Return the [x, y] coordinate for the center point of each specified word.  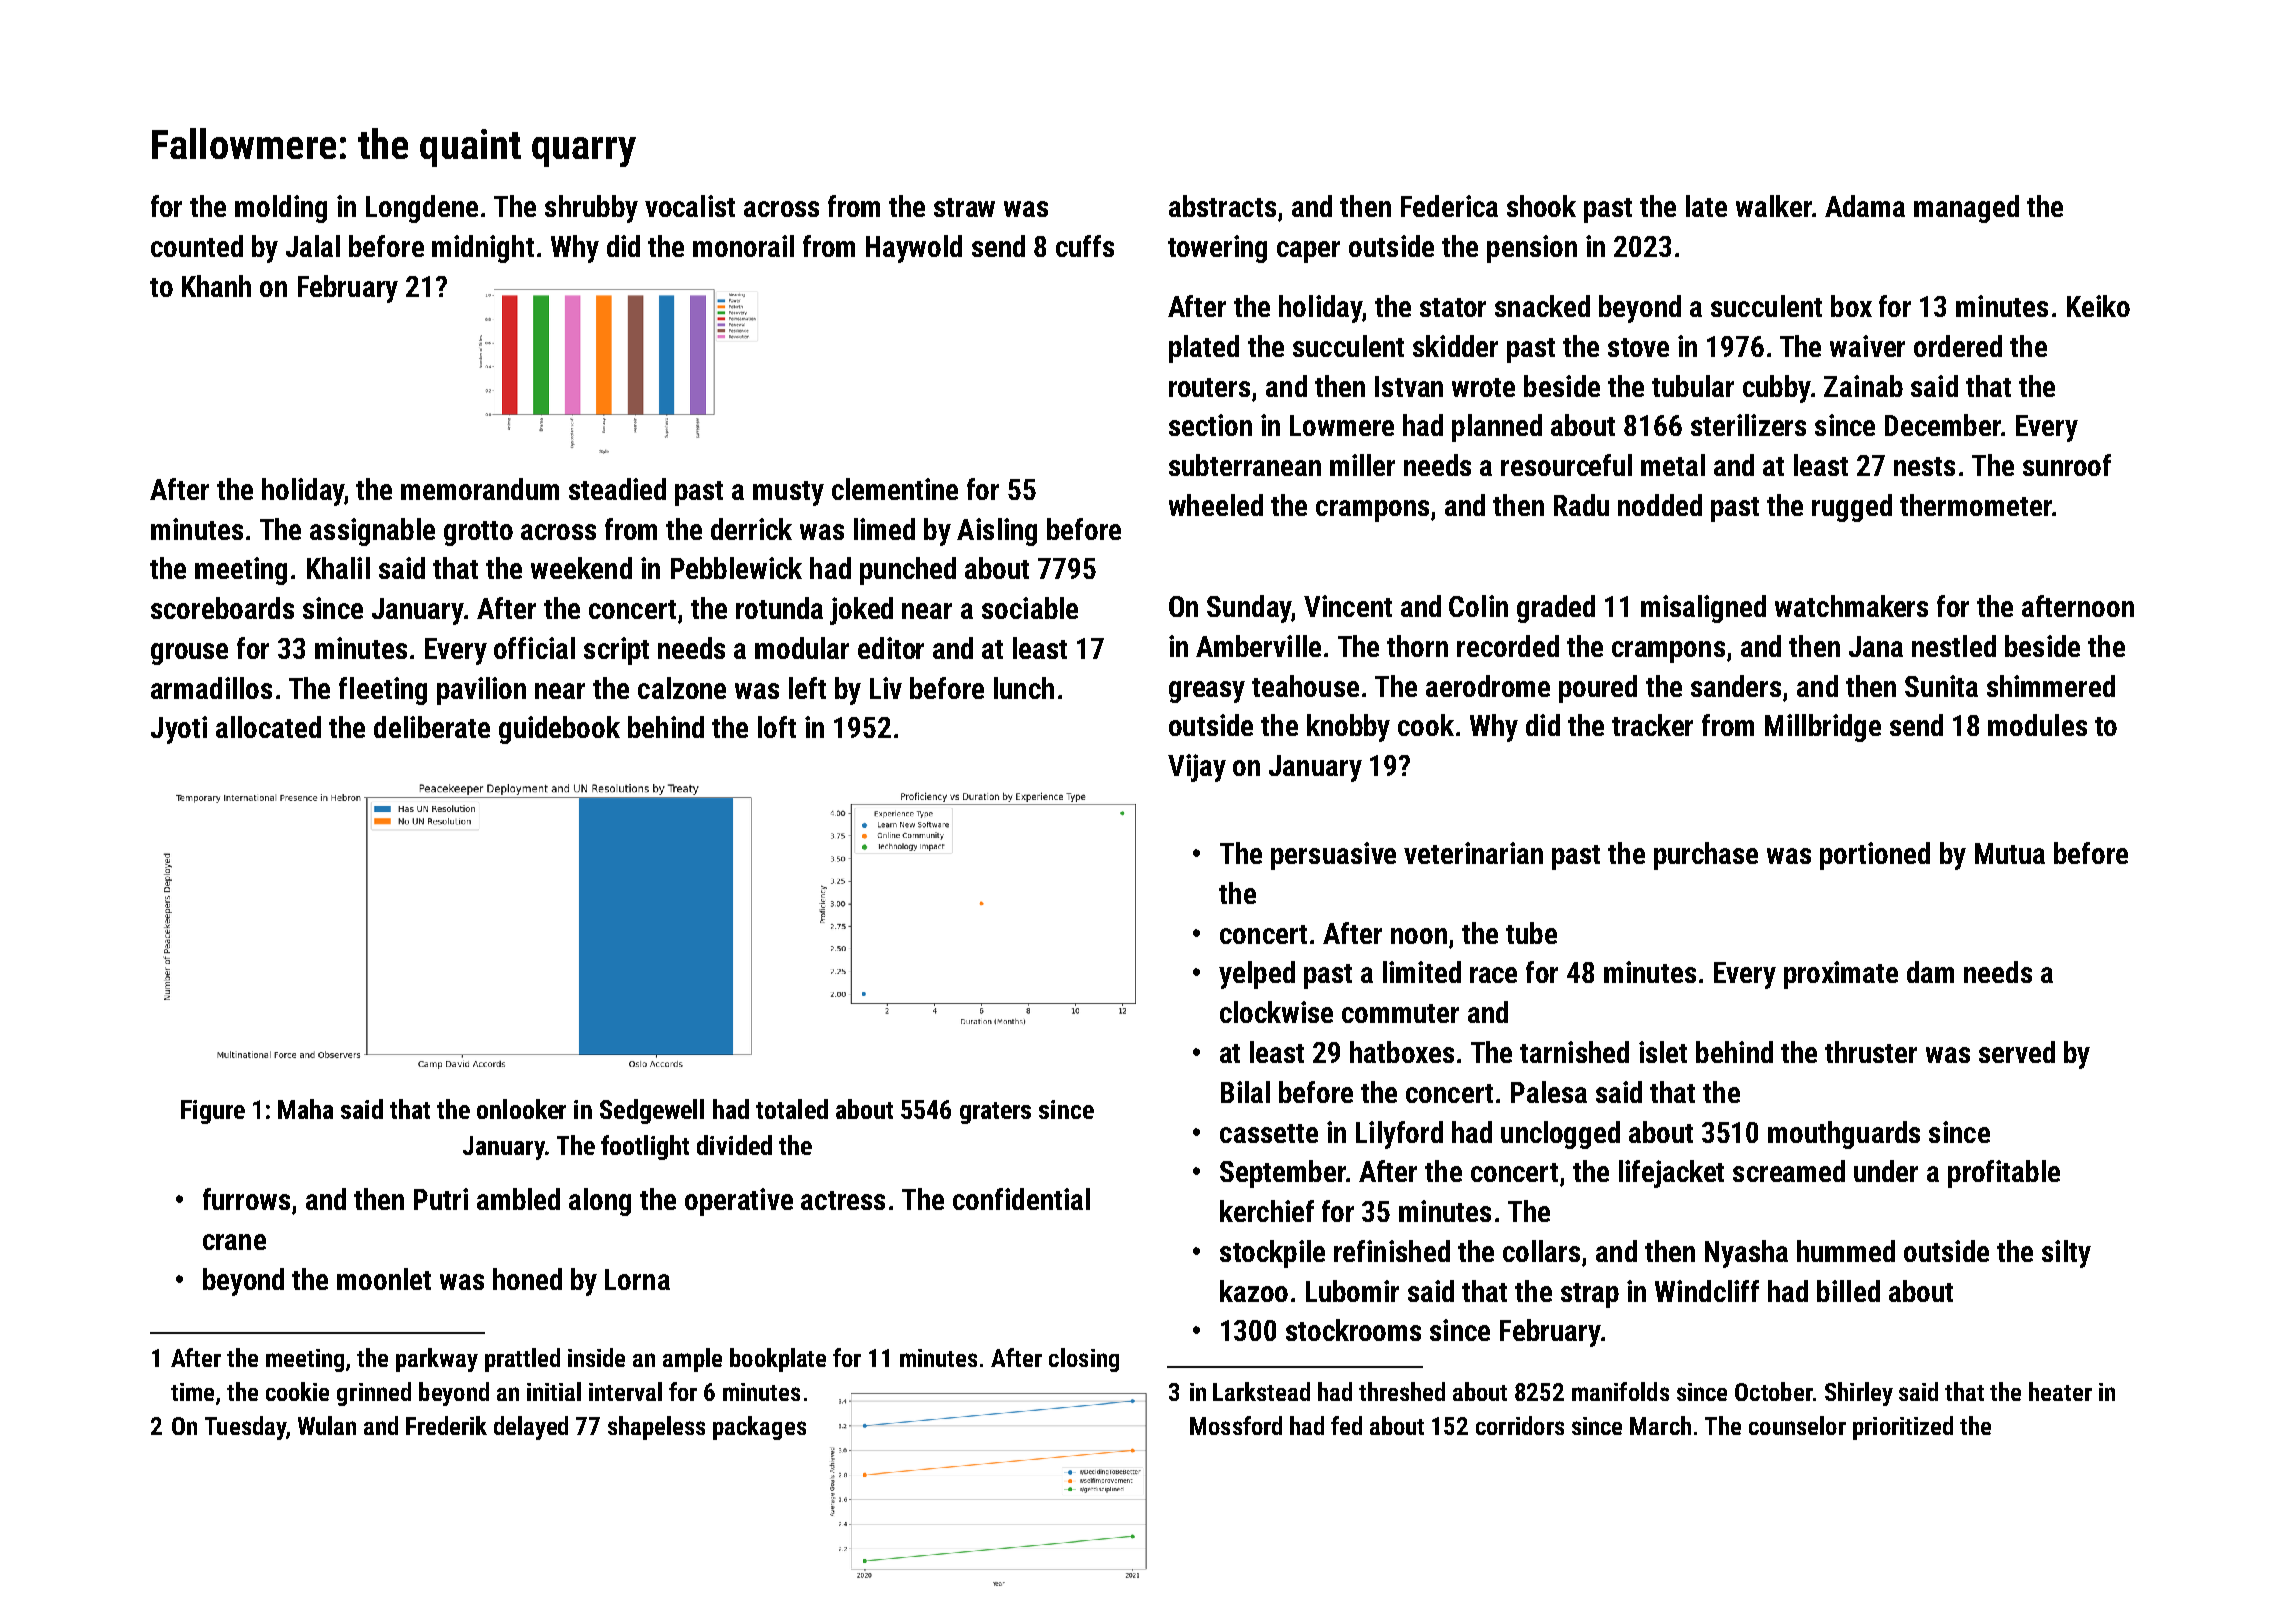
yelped [1257, 975]
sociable [1030, 608]
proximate [1841, 975]
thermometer [1976, 505]
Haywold [914, 249]
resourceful [1566, 465]
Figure [213, 1112]
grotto [478, 533]
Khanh [216, 286]
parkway [437, 1360]
